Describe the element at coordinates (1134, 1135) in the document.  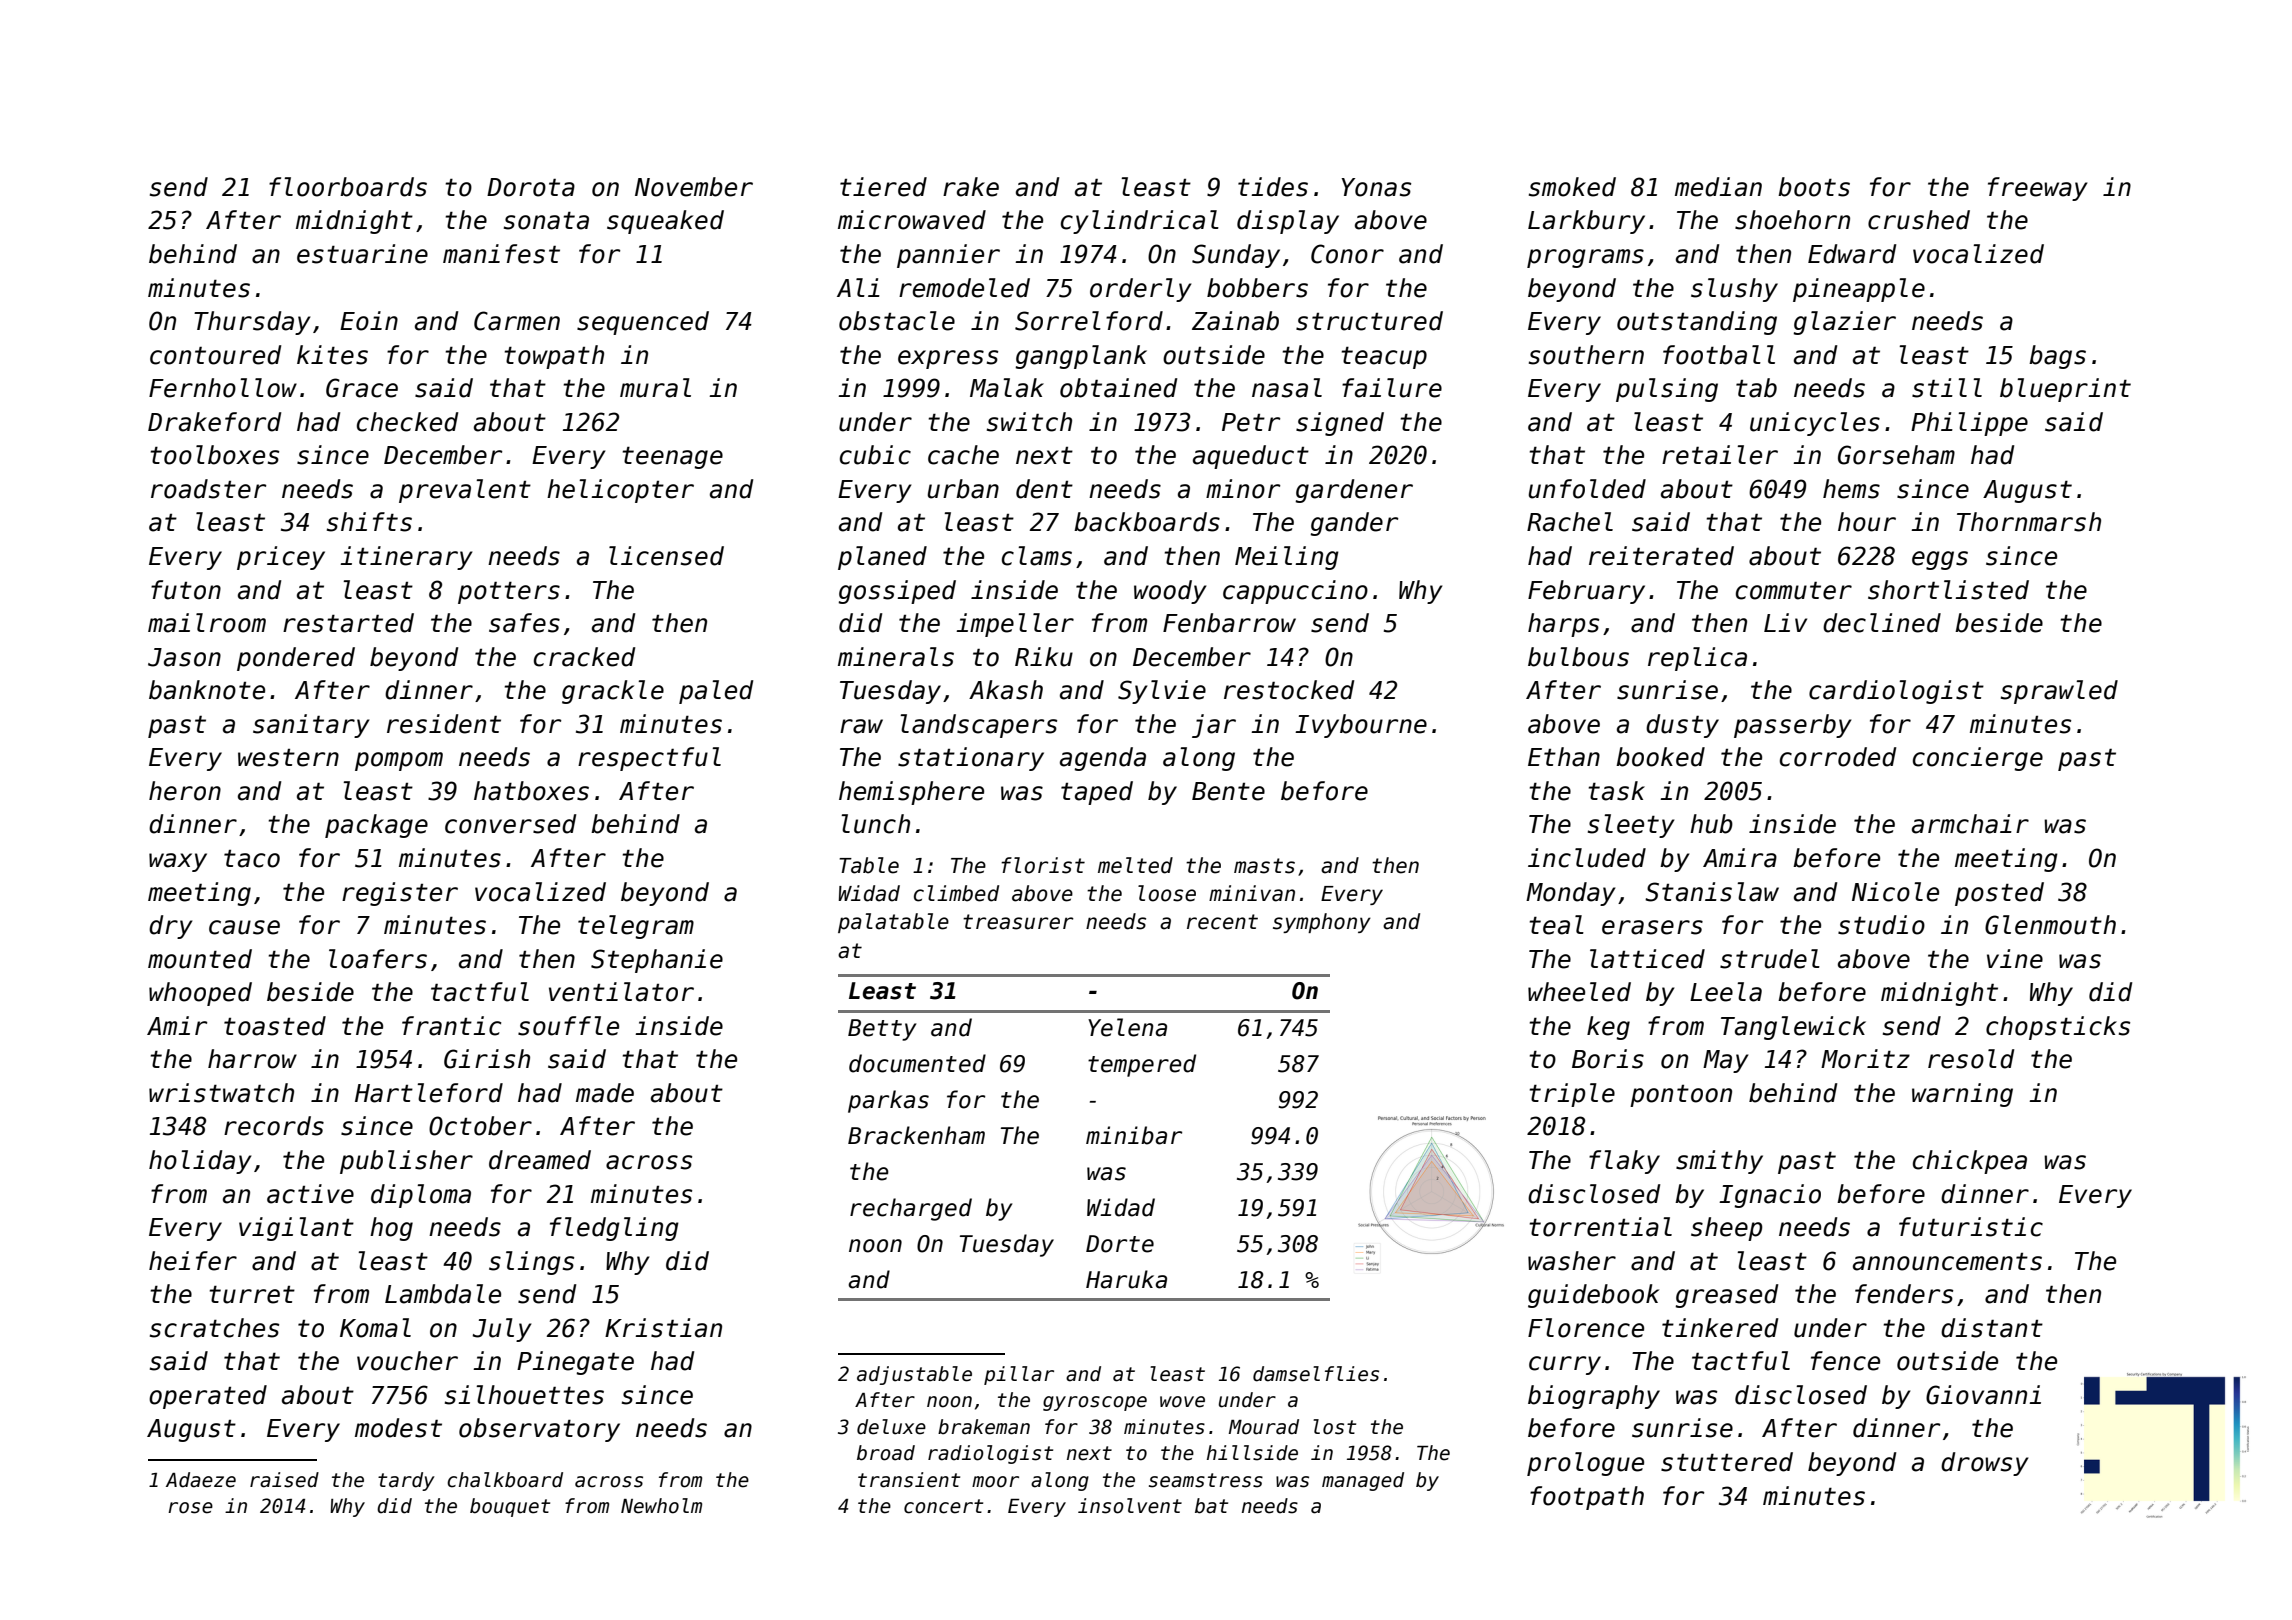
I see `minibar` at that location.
